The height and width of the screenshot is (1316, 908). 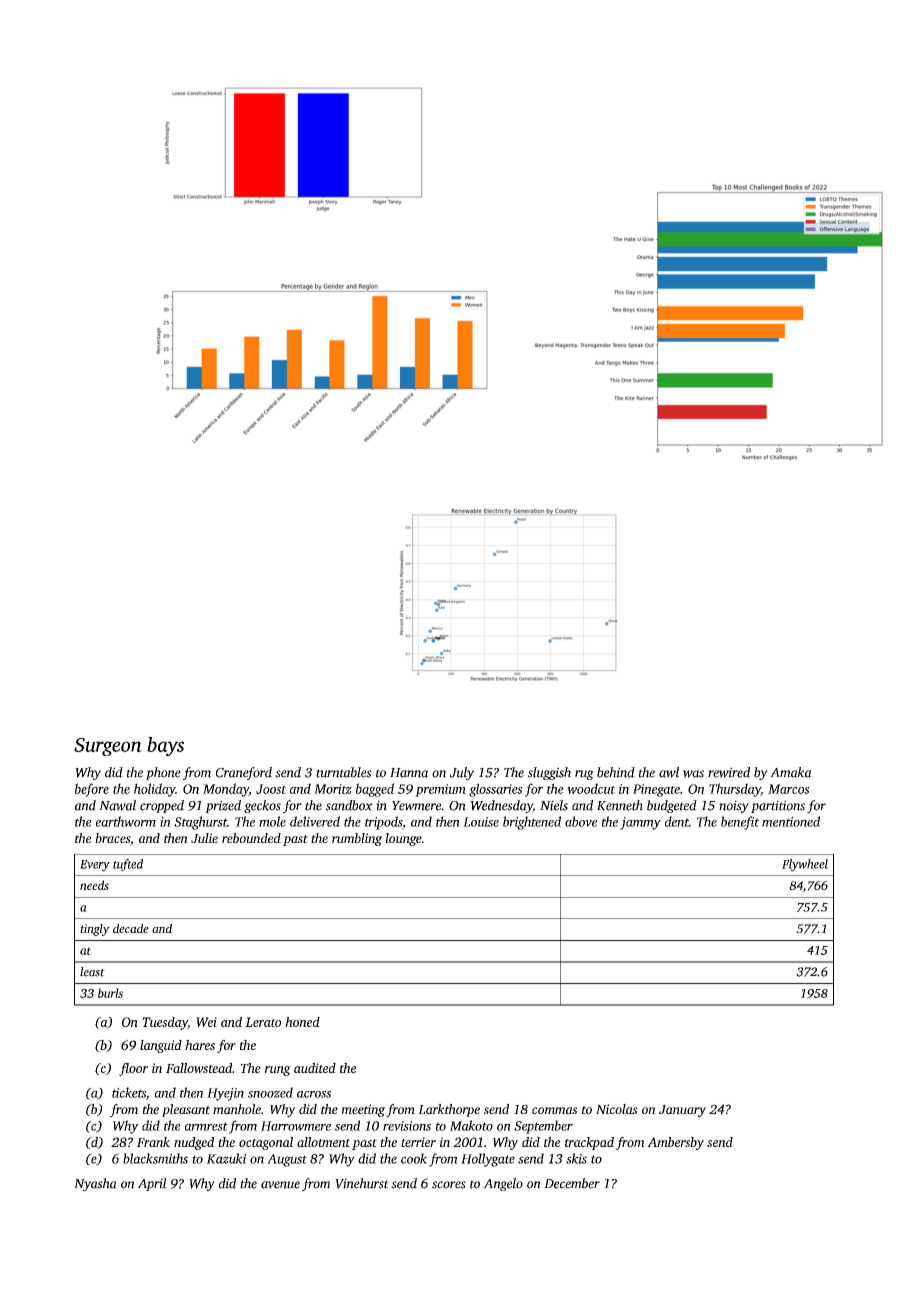 What do you see at coordinates (131, 928) in the screenshot?
I see `decade` at bounding box center [131, 928].
